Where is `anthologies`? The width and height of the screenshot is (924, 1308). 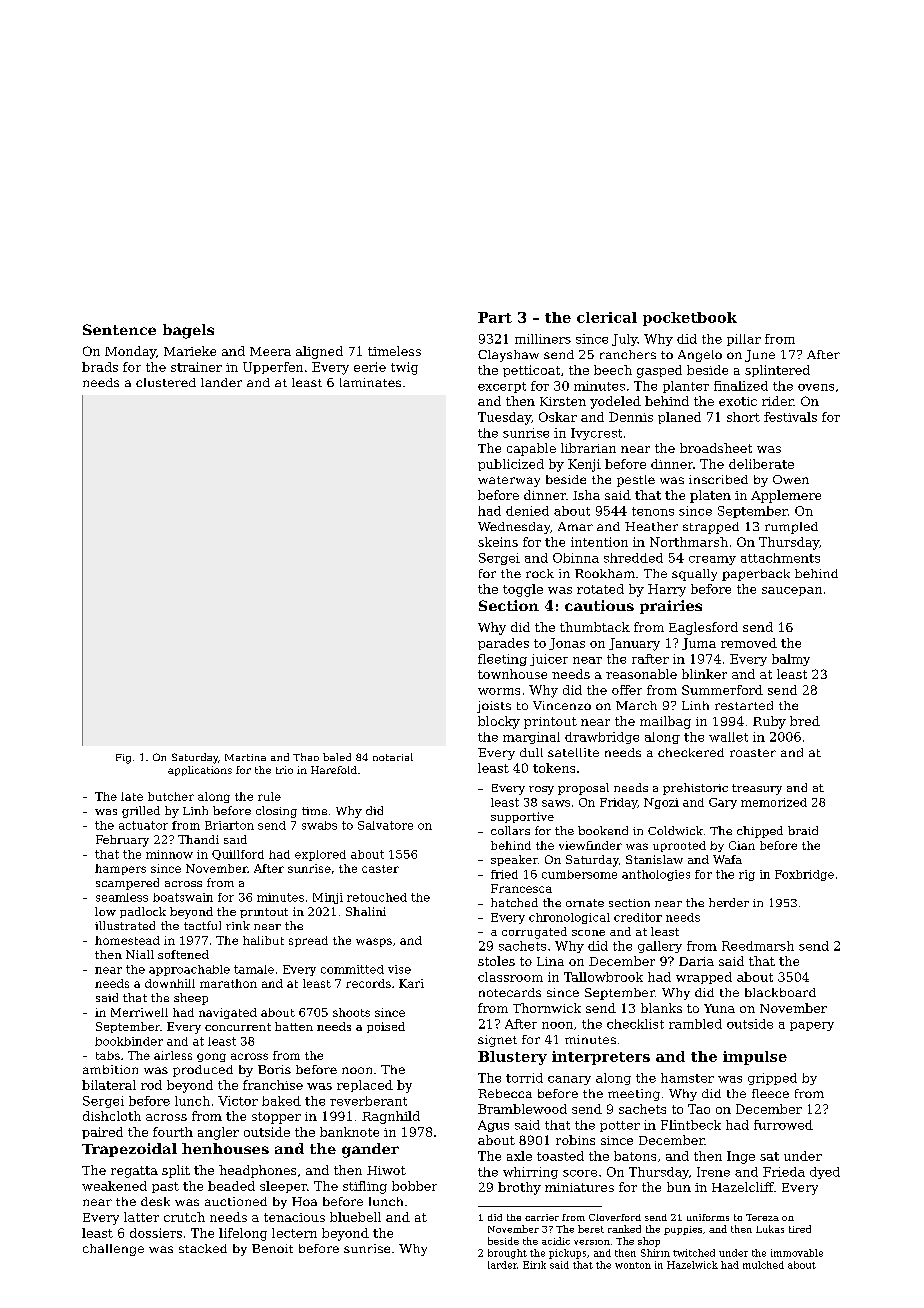 anthologies is located at coordinates (656, 875).
